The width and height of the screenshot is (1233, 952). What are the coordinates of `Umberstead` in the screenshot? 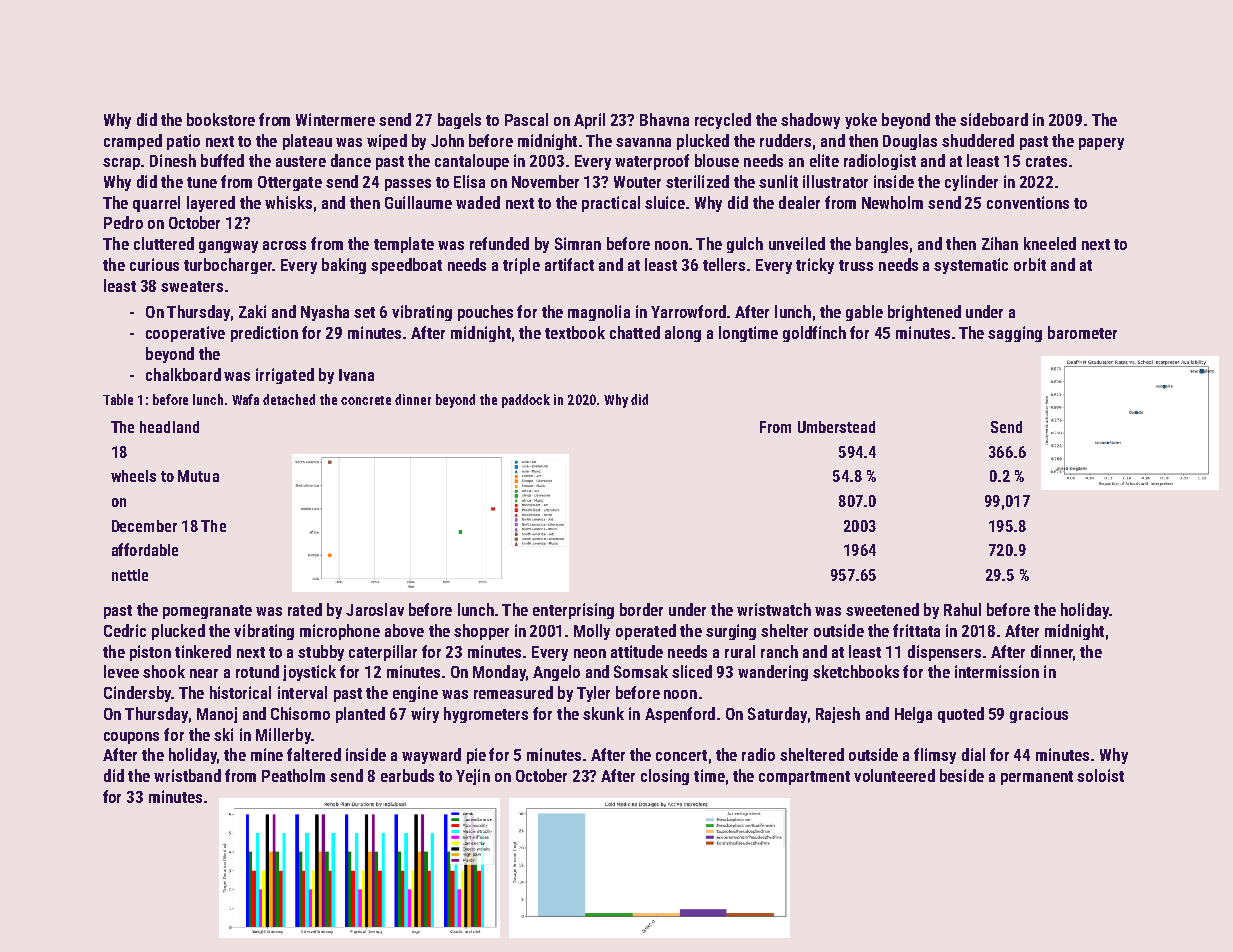 It's located at (836, 427).
